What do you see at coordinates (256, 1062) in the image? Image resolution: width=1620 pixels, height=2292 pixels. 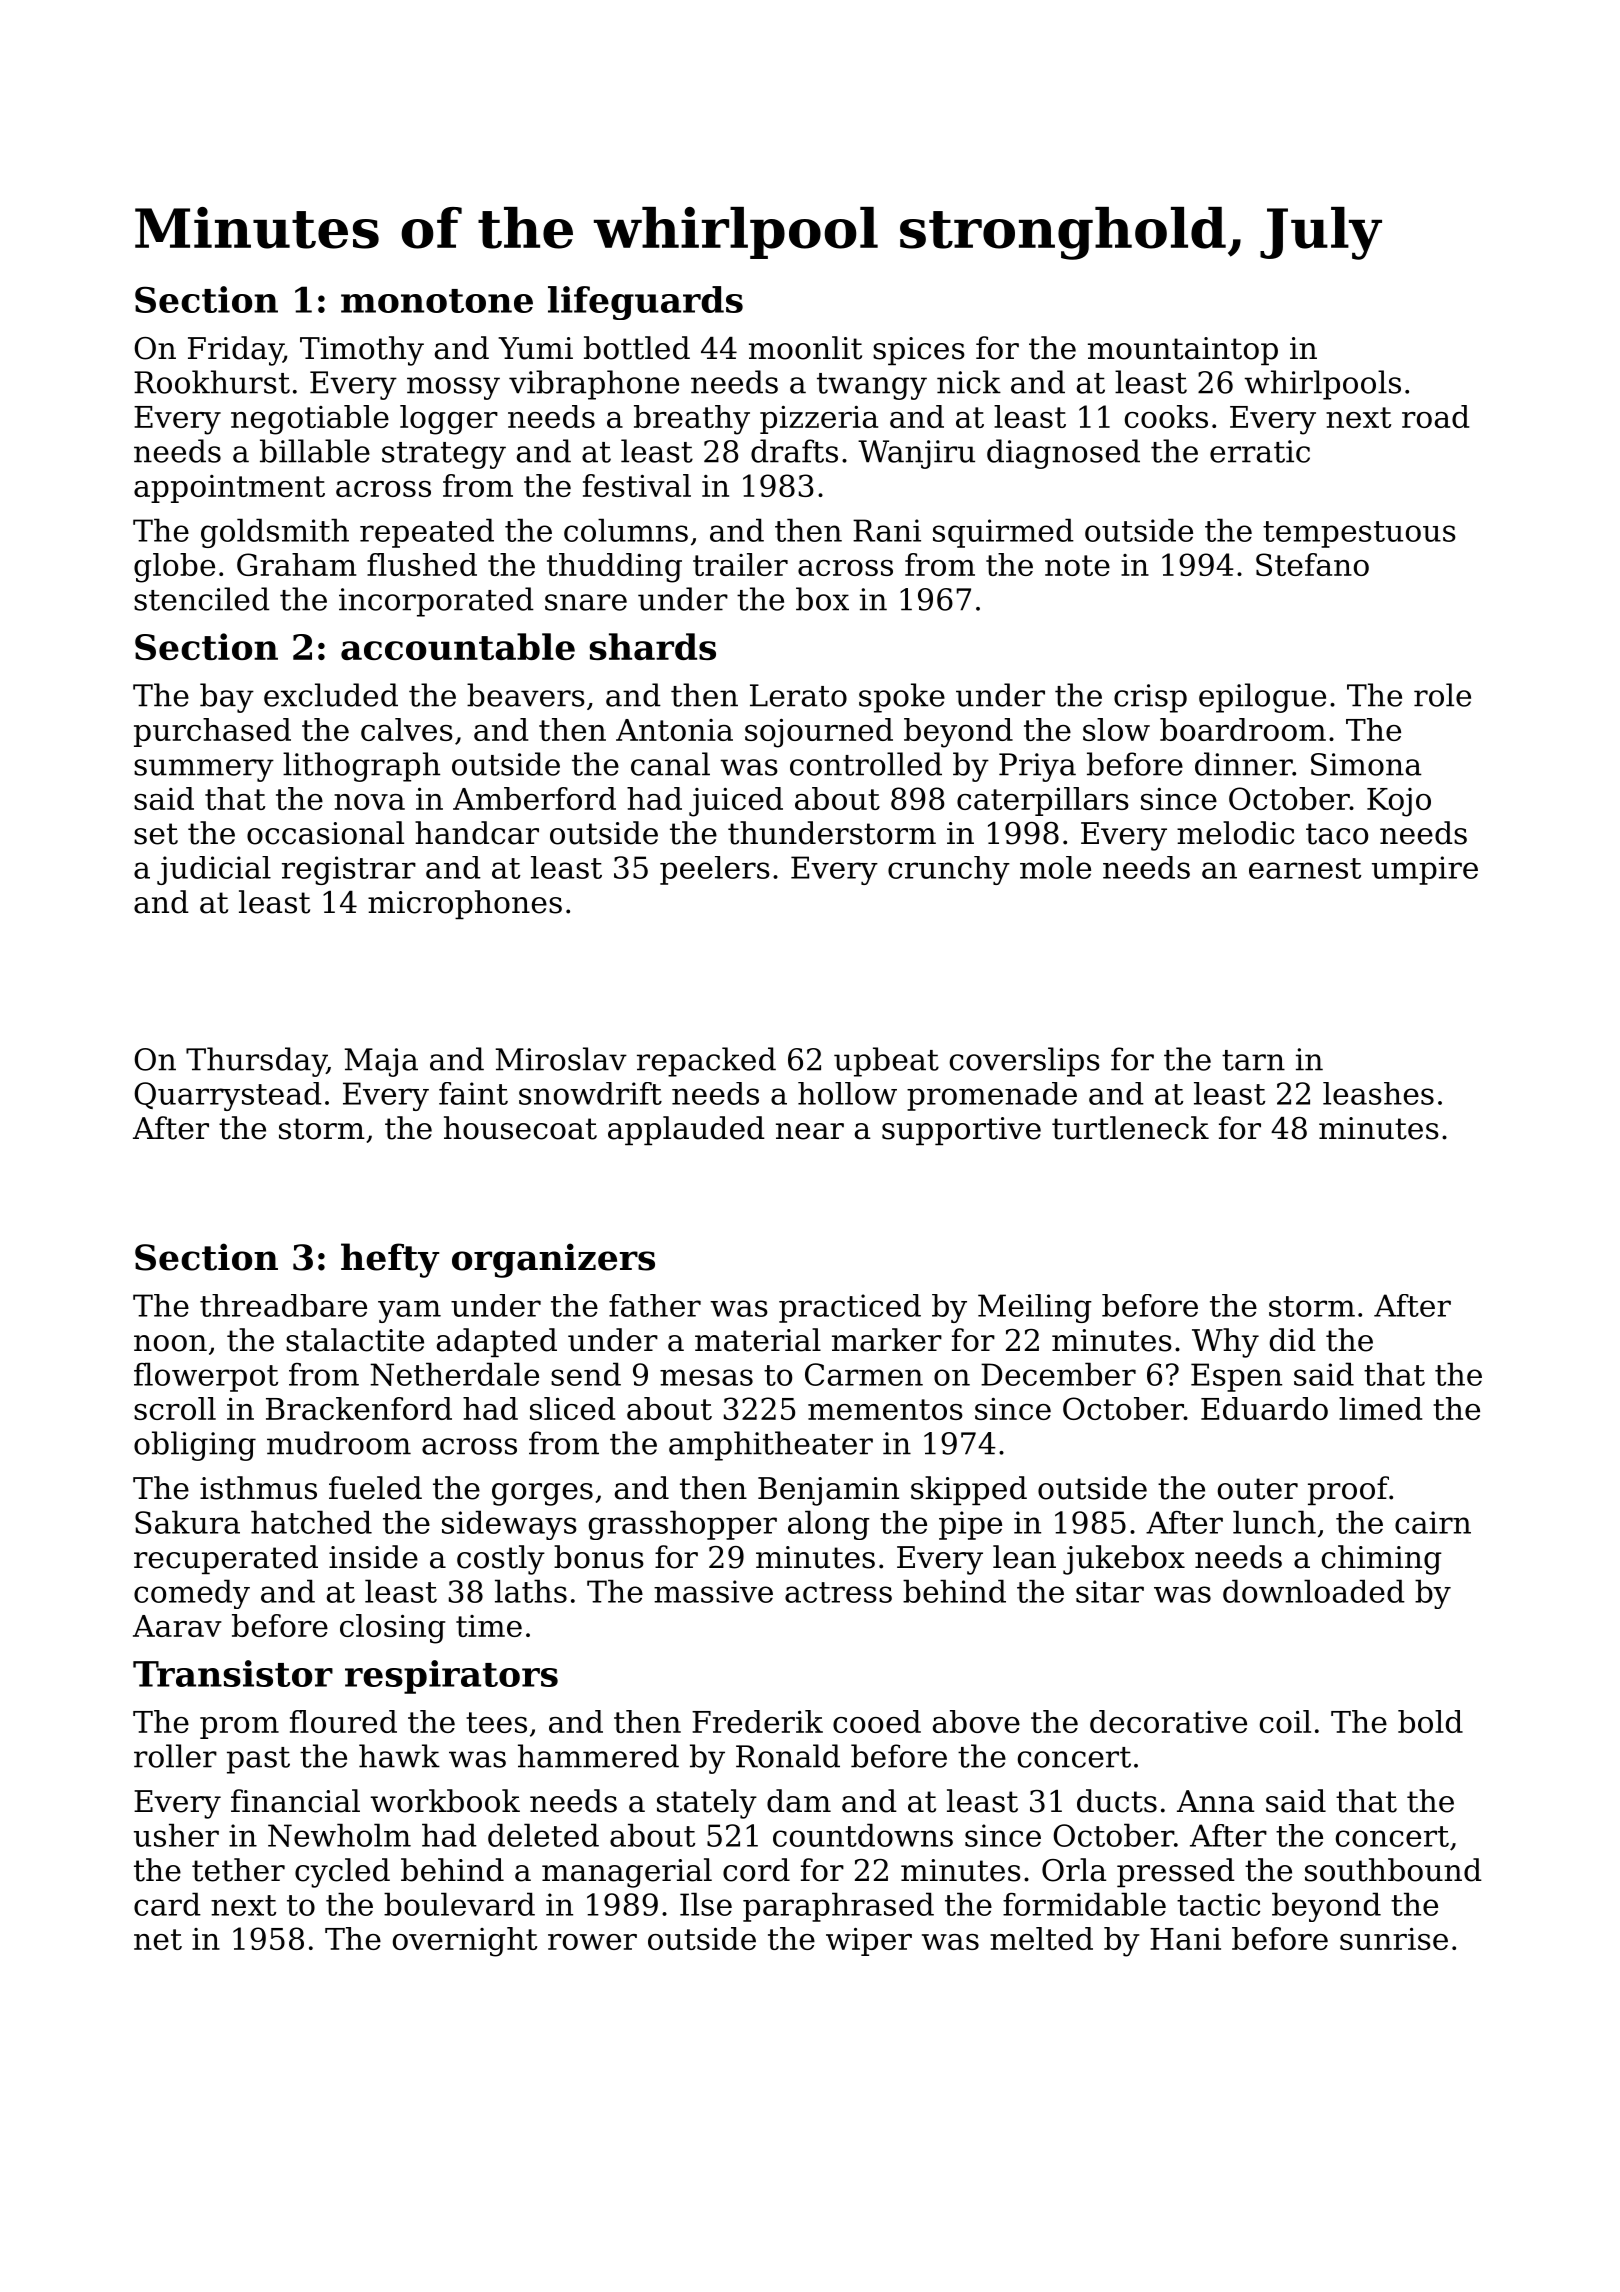 I see `Thursday` at bounding box center [256, 1062].
